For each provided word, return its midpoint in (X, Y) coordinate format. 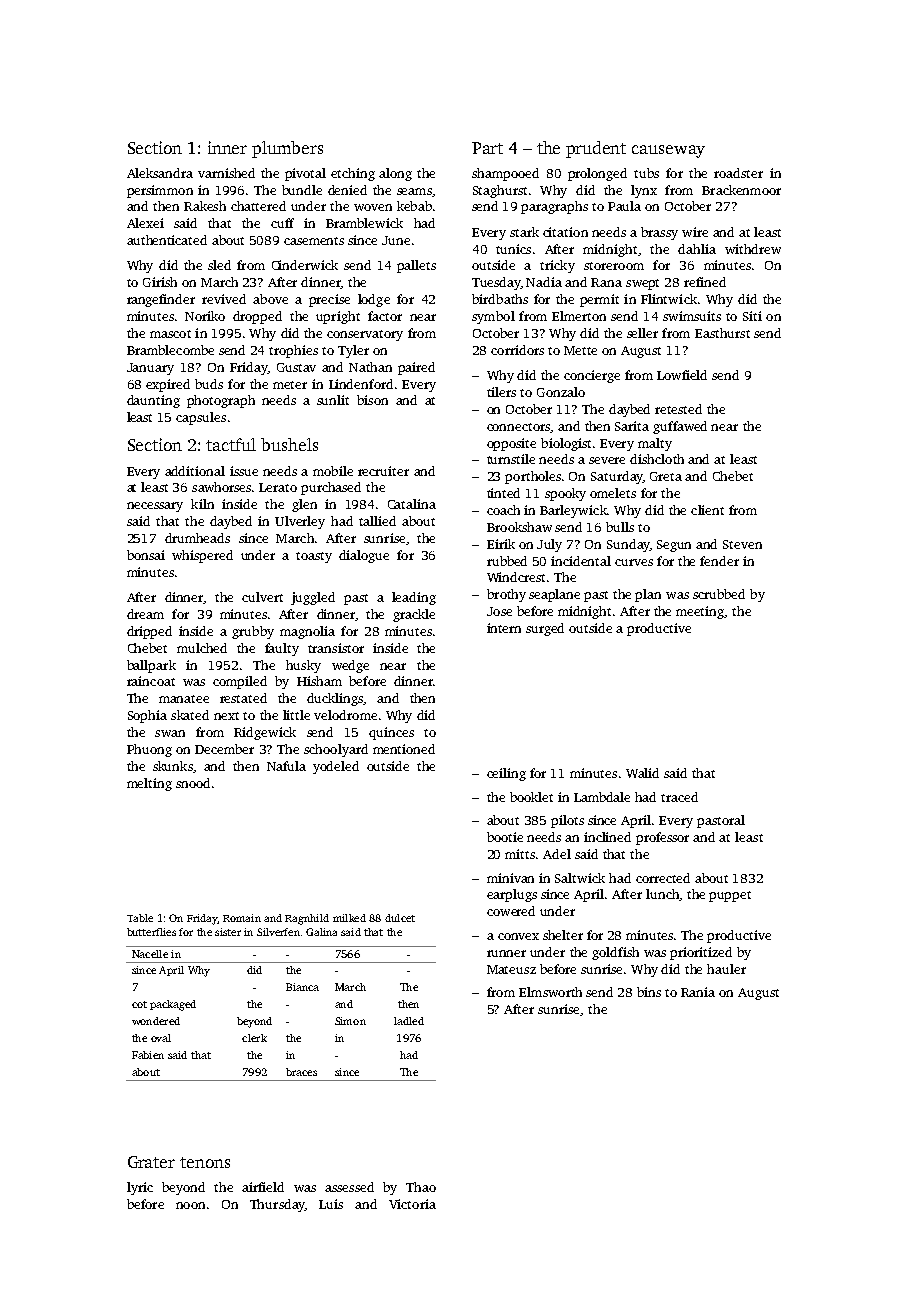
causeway (668, 151)
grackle (414, 615)
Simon (350, 1021)
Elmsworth (550, 992)
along (395, 174)
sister (228, 932)
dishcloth (657, 459)
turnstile (511, 459)
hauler (726, 969)
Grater (151, 1162)
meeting (700, 612)
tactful (231, 444)
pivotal (305, 174)
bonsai (146, 555)
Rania (698, 992)
